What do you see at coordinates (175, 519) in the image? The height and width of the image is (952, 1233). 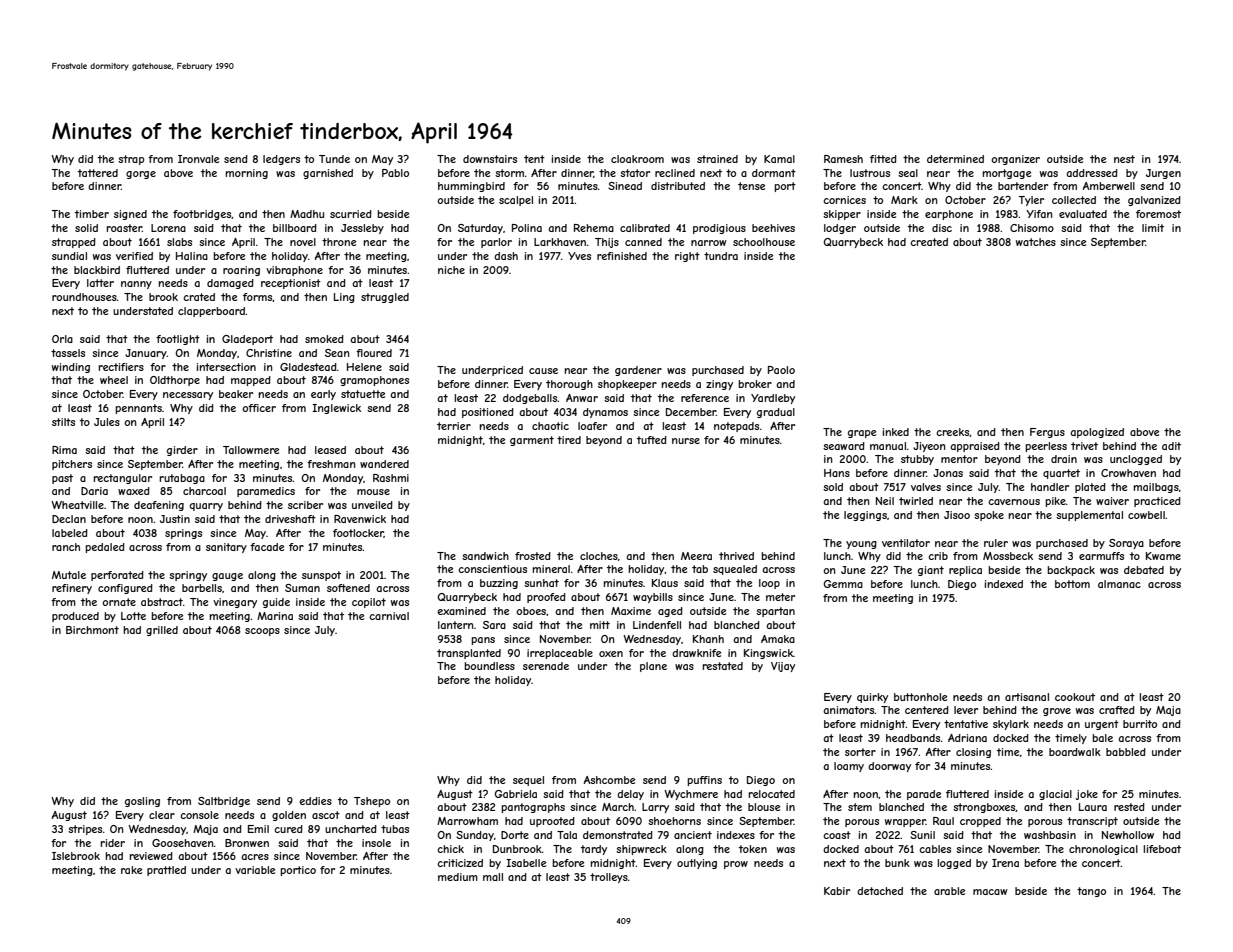 I see `Justin` at bounding box center [175, 519].
